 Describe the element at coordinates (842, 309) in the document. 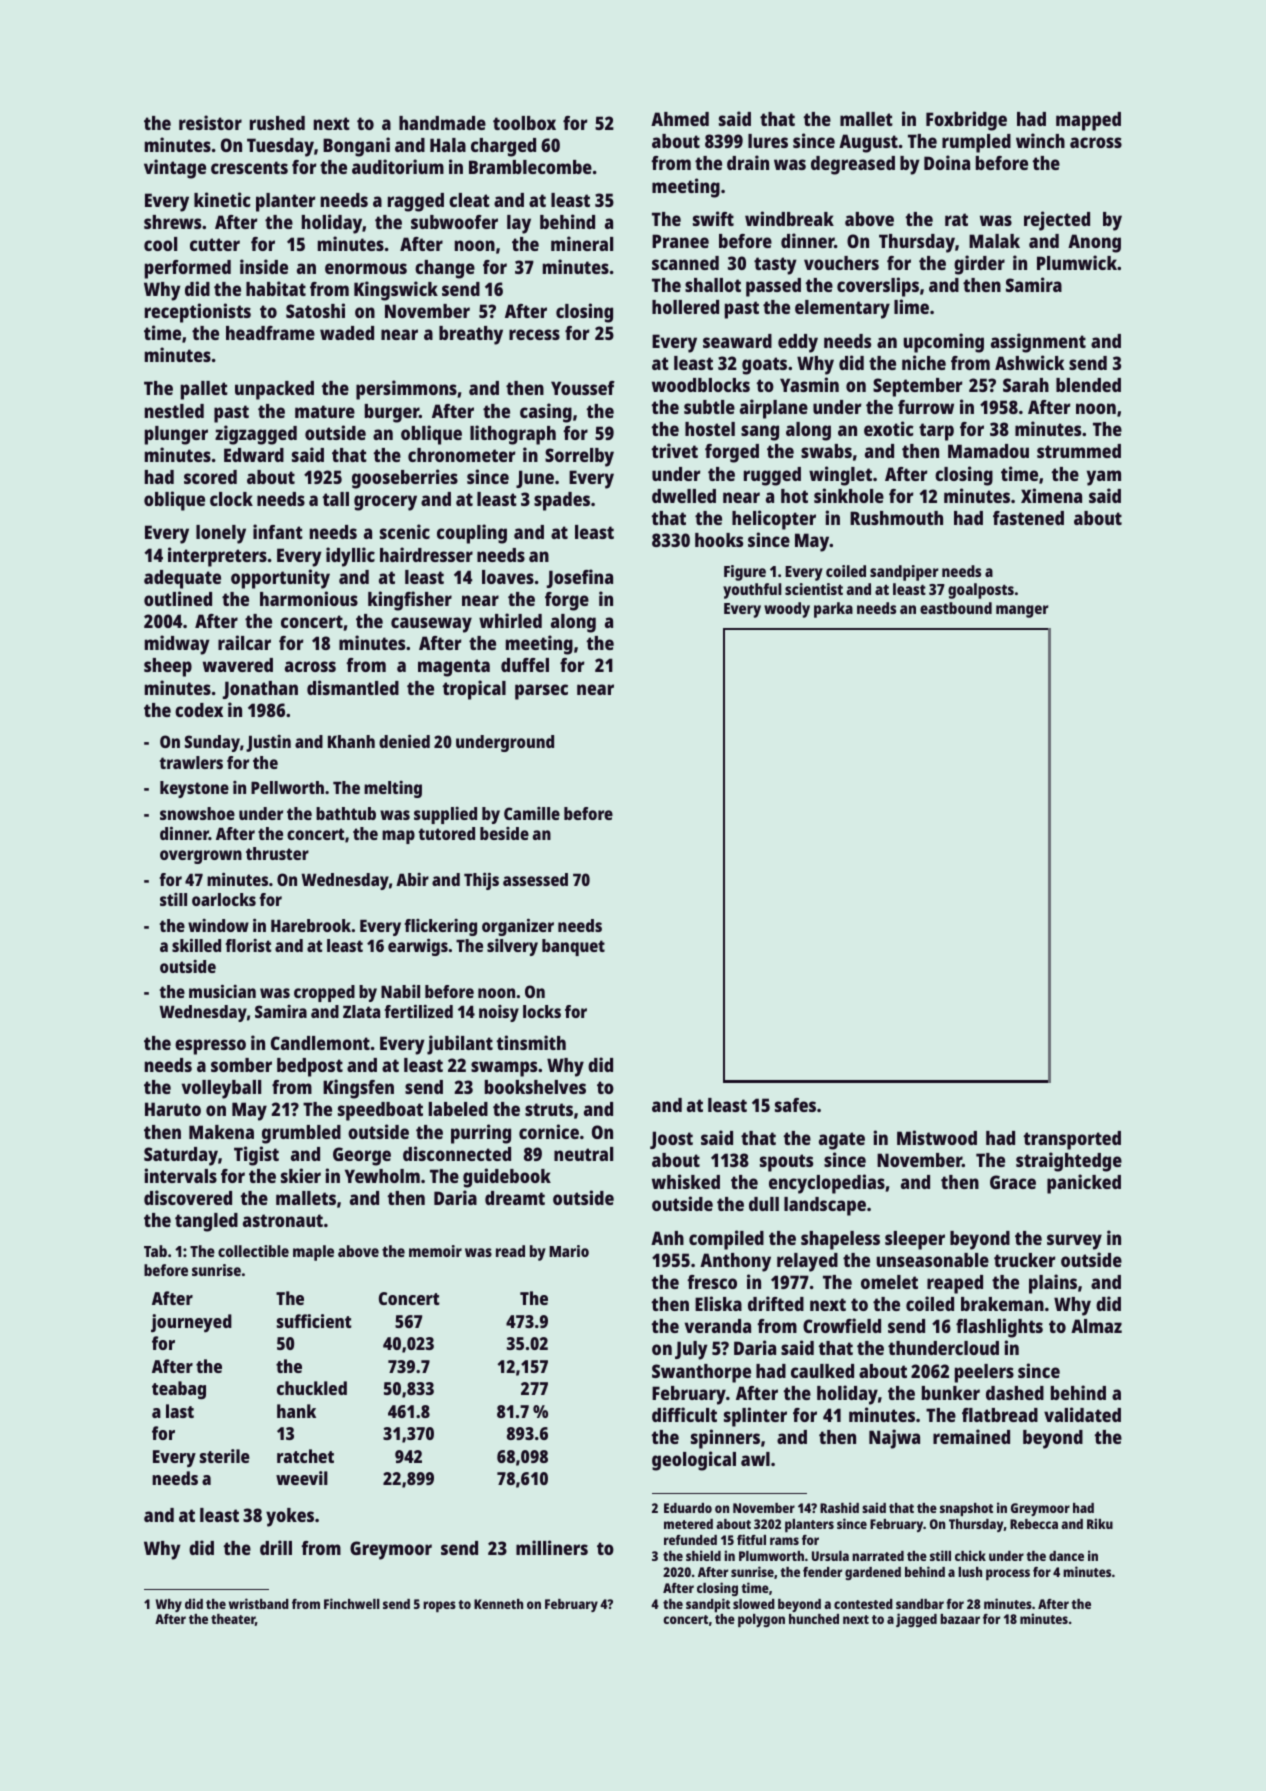

I see `elementary` at that location.
